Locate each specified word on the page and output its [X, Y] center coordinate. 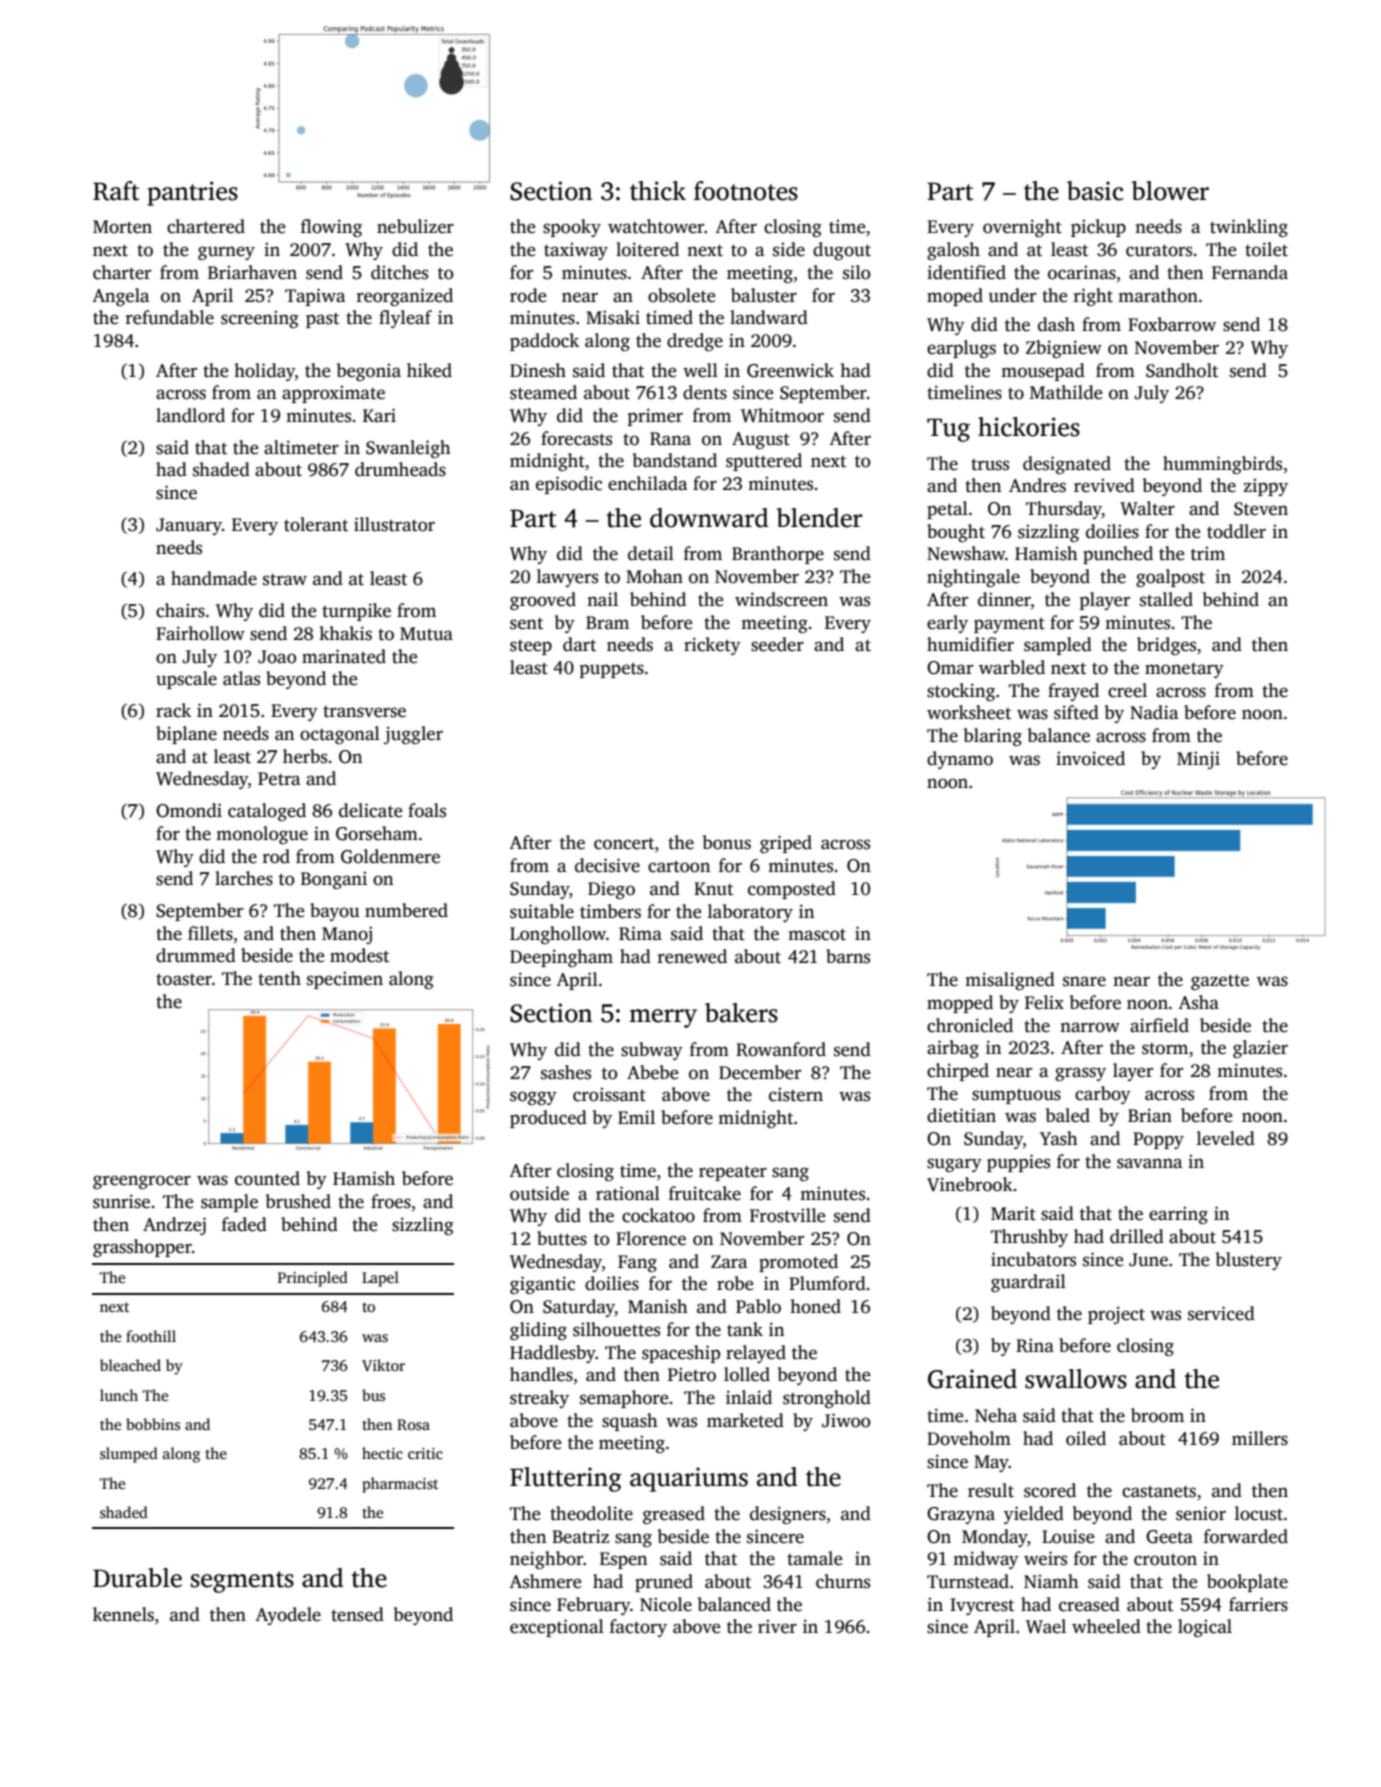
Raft [116, 191]
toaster [184, 980]
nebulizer [415, 226]
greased [674, 1515]
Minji [1198, 760]
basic [1095, 191]
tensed [357, 1614]
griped [786, 844]
